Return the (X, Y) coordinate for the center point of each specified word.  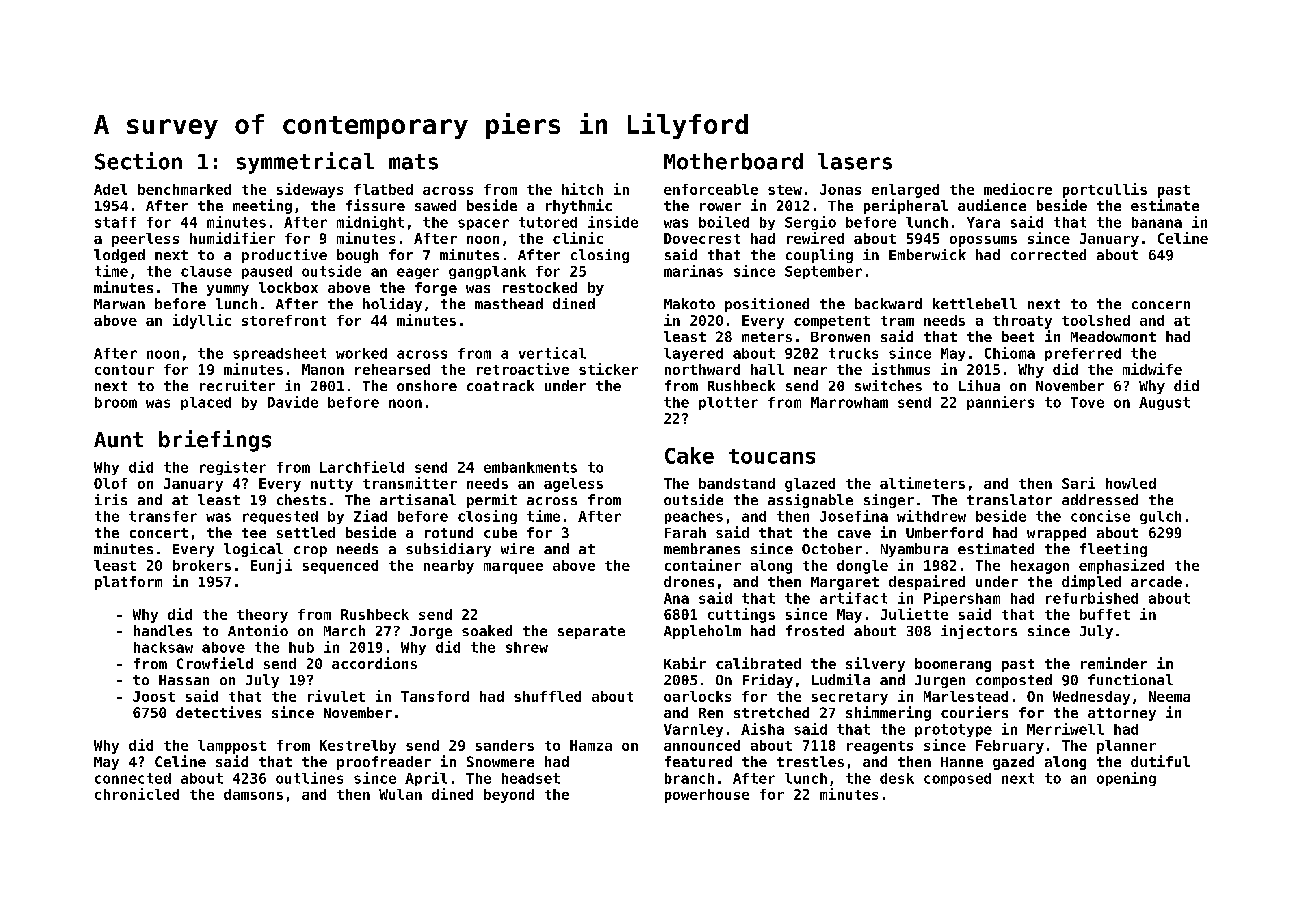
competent (832, 322)
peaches (694, 517)
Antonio (258, 630)
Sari (1078, 483)
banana (1157, 222)
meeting (262, 206)
